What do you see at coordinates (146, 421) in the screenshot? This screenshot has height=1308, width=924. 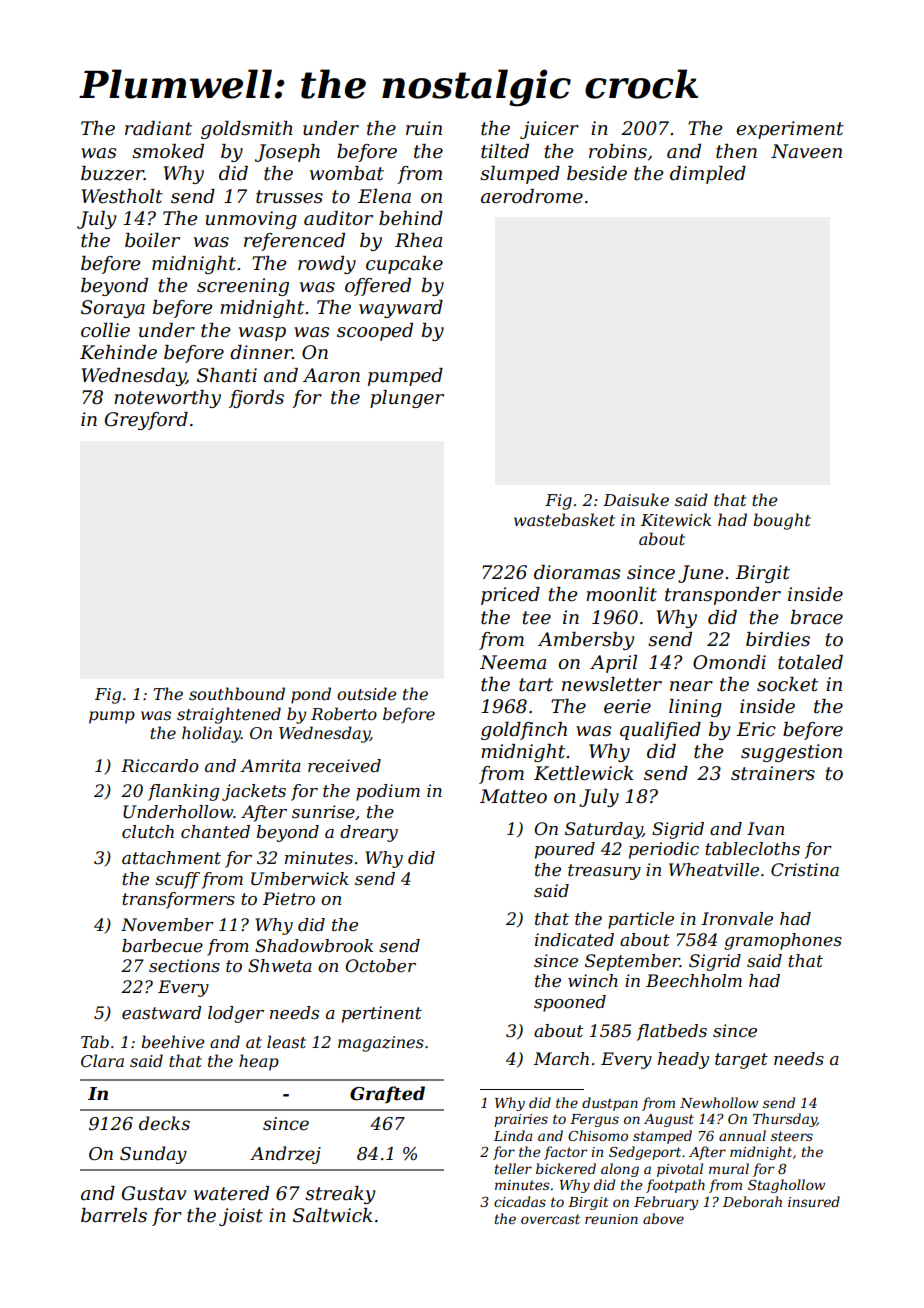 I see `Greyford` at bounding box center [146, 421].
